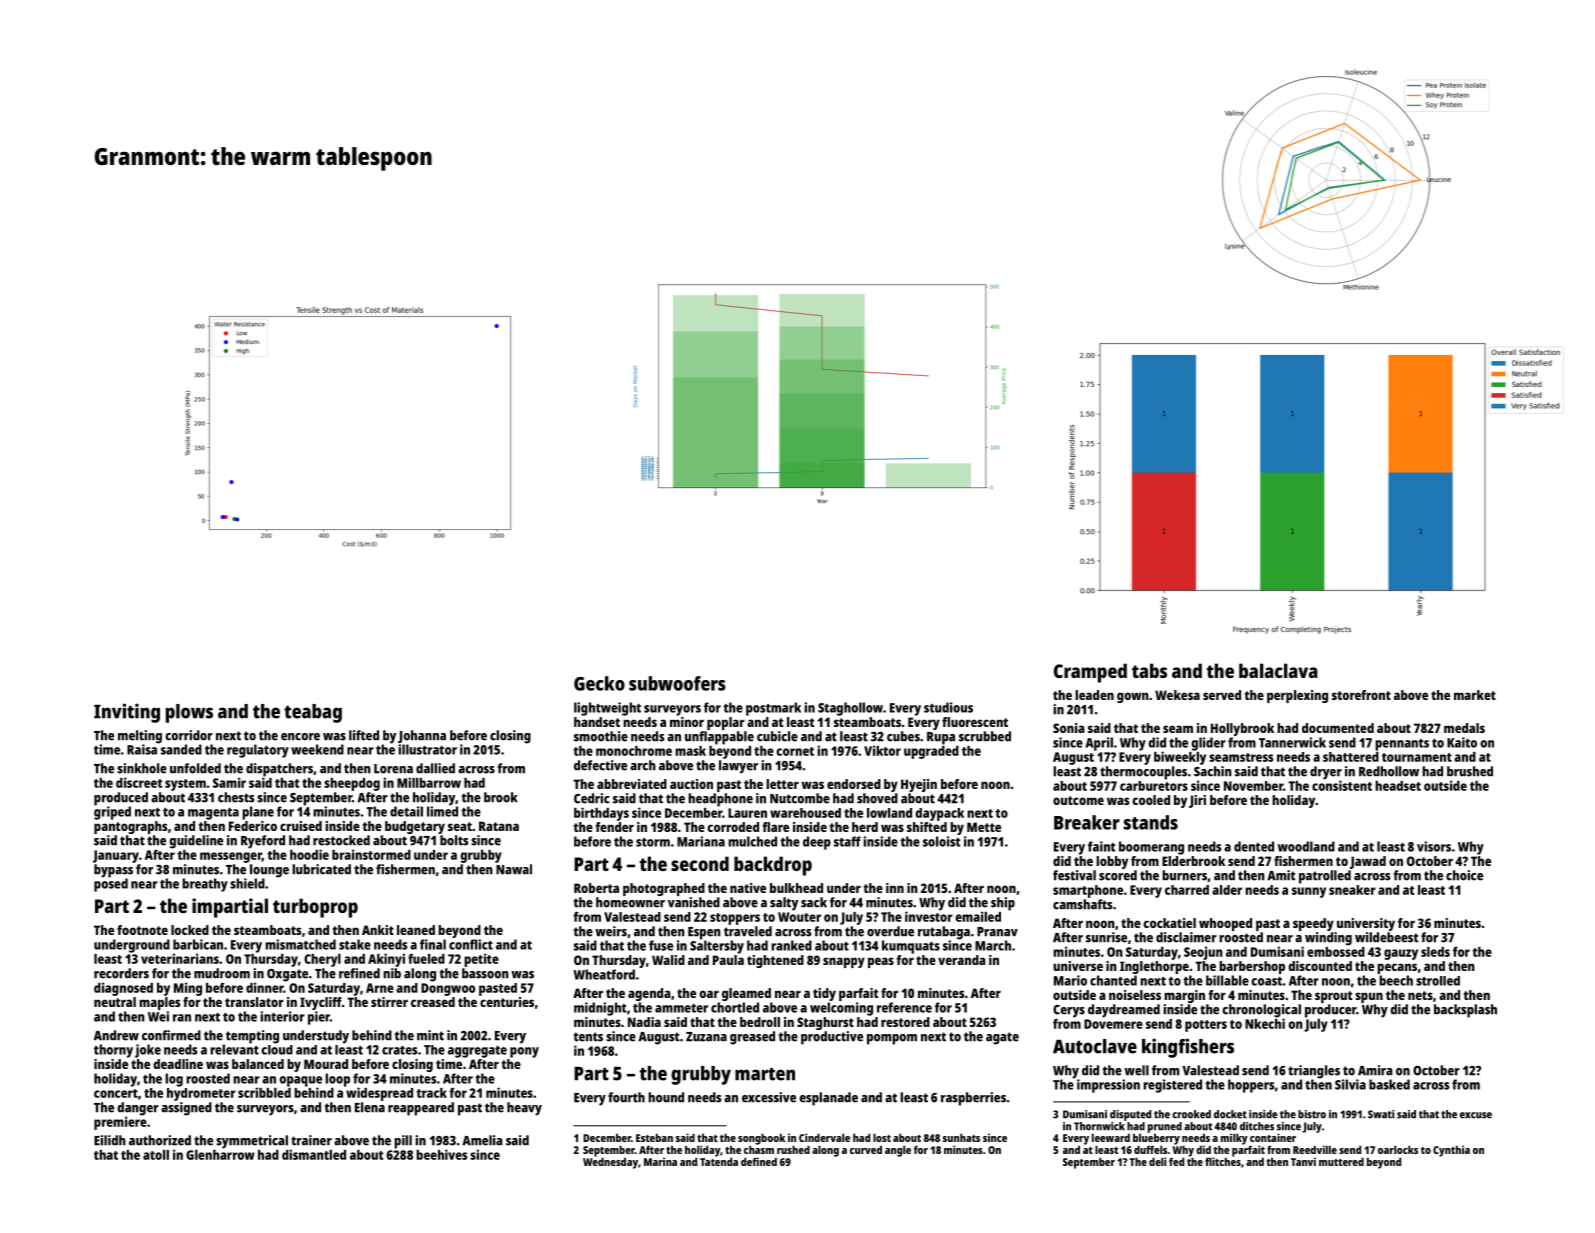 This screenshot has width=1595, height=1233. I want to click on Roberta, so click(596, 888).
